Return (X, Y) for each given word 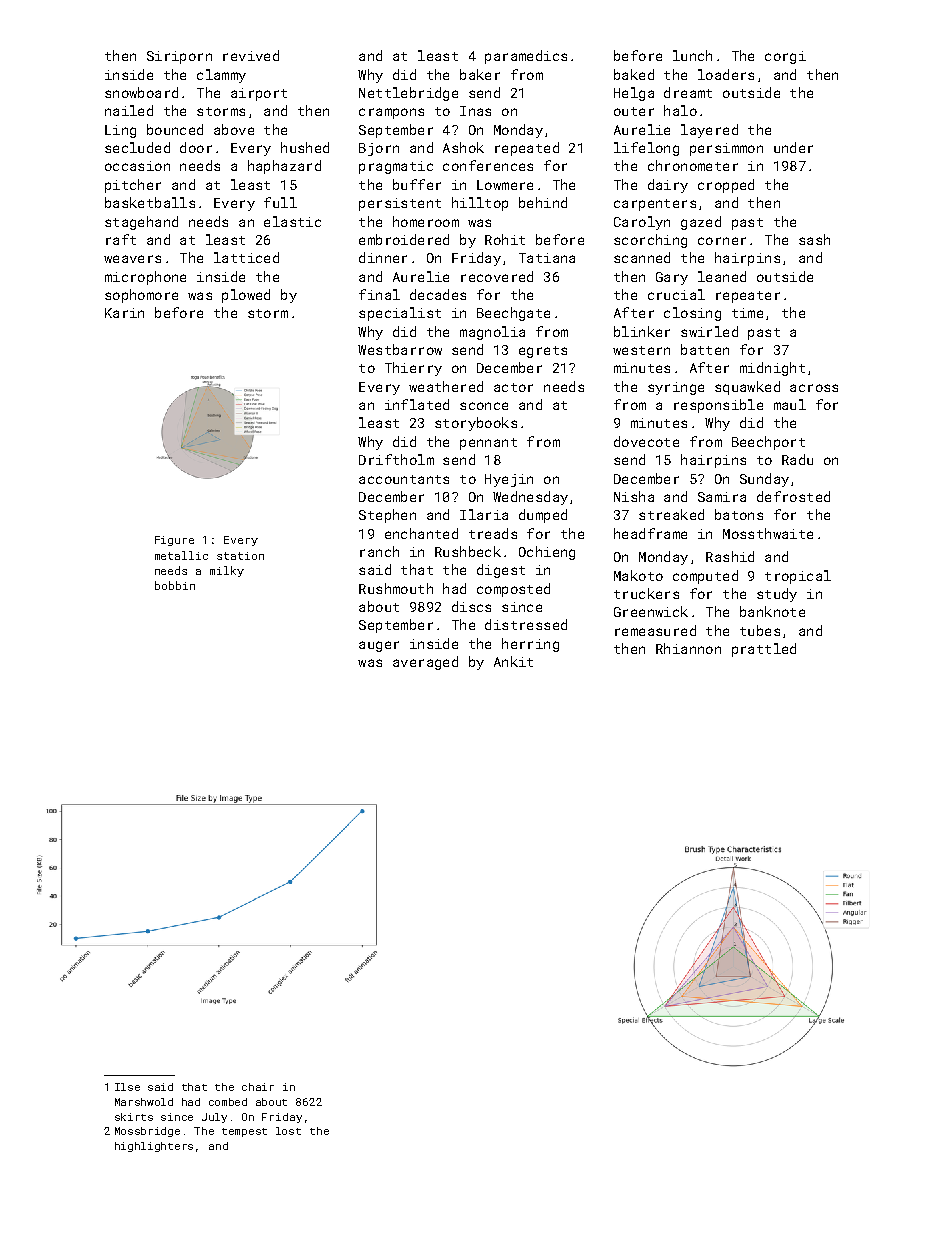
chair (258, 1087)
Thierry (413, 369)
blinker (642, 331)
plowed (246, 296)
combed (228, 1102)
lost (288, 1131)
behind (543, 202)
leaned (722, 276)
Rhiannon (688, 648)
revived (251, 55)
